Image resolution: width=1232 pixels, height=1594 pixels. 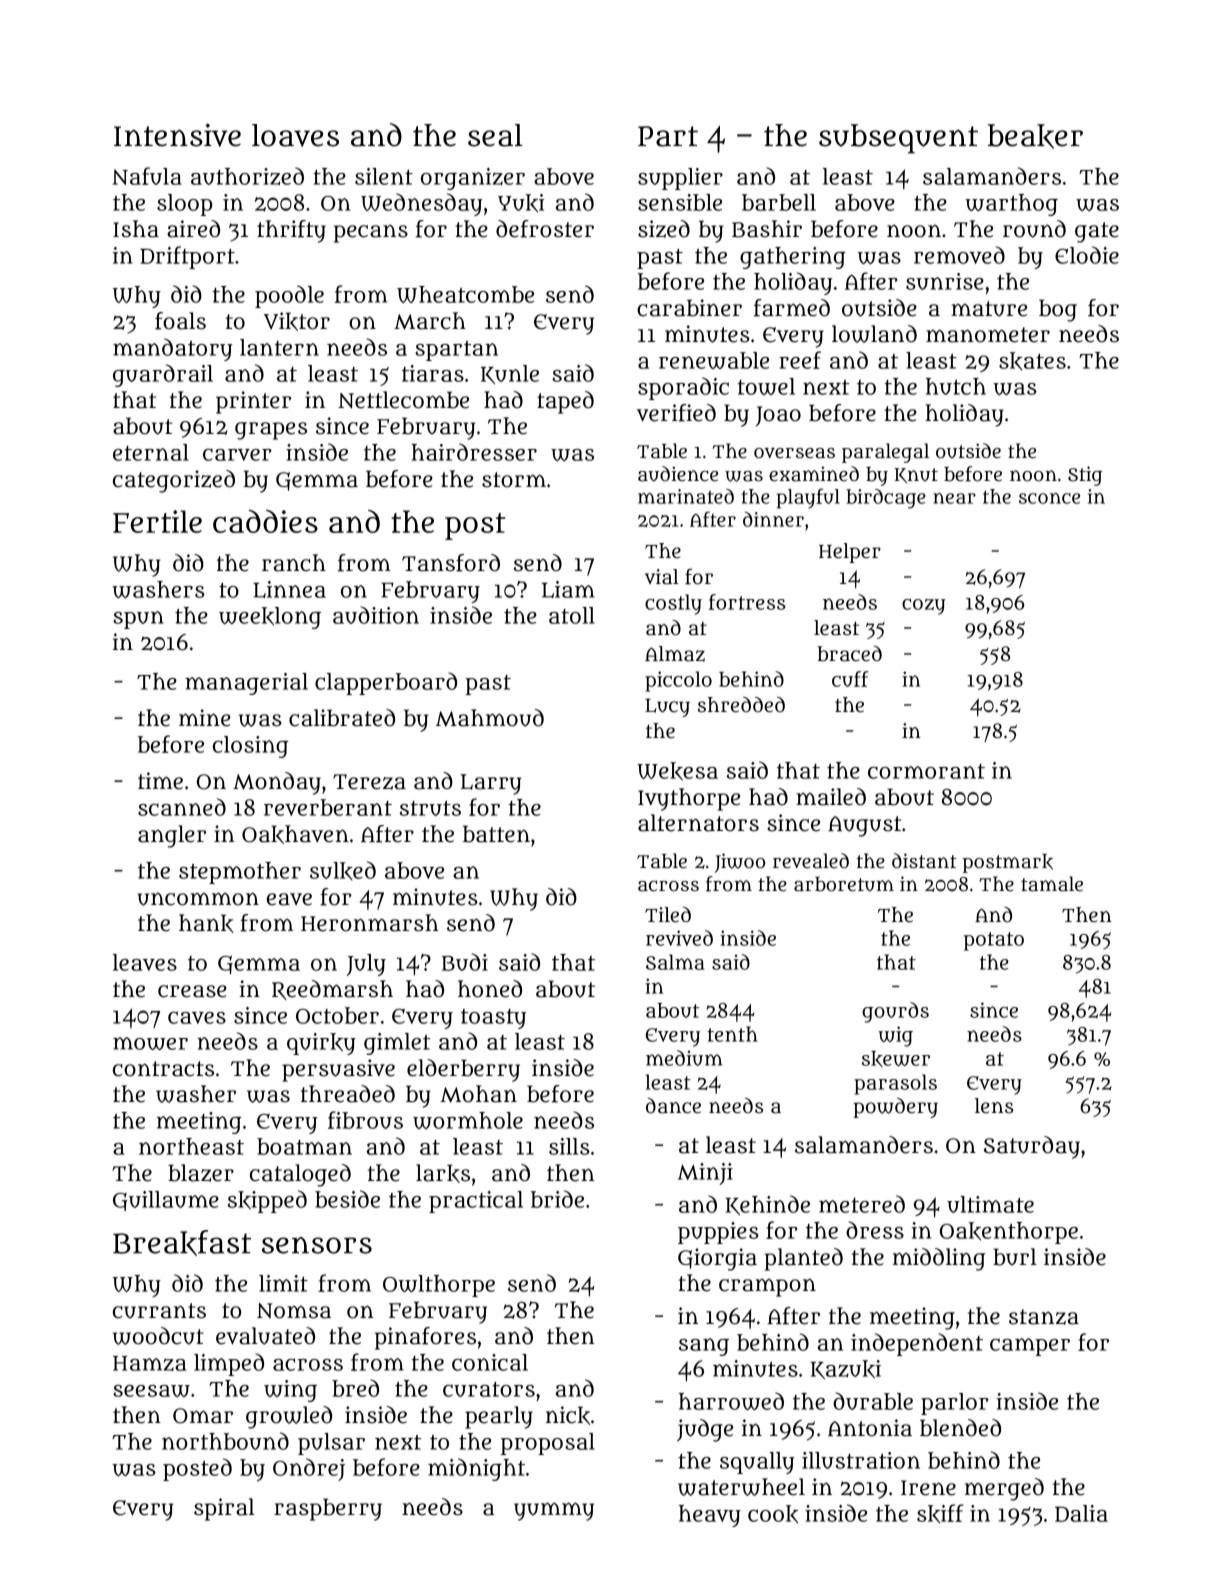 I want to click on Wheatcombe, so click(x=465, y=294).
